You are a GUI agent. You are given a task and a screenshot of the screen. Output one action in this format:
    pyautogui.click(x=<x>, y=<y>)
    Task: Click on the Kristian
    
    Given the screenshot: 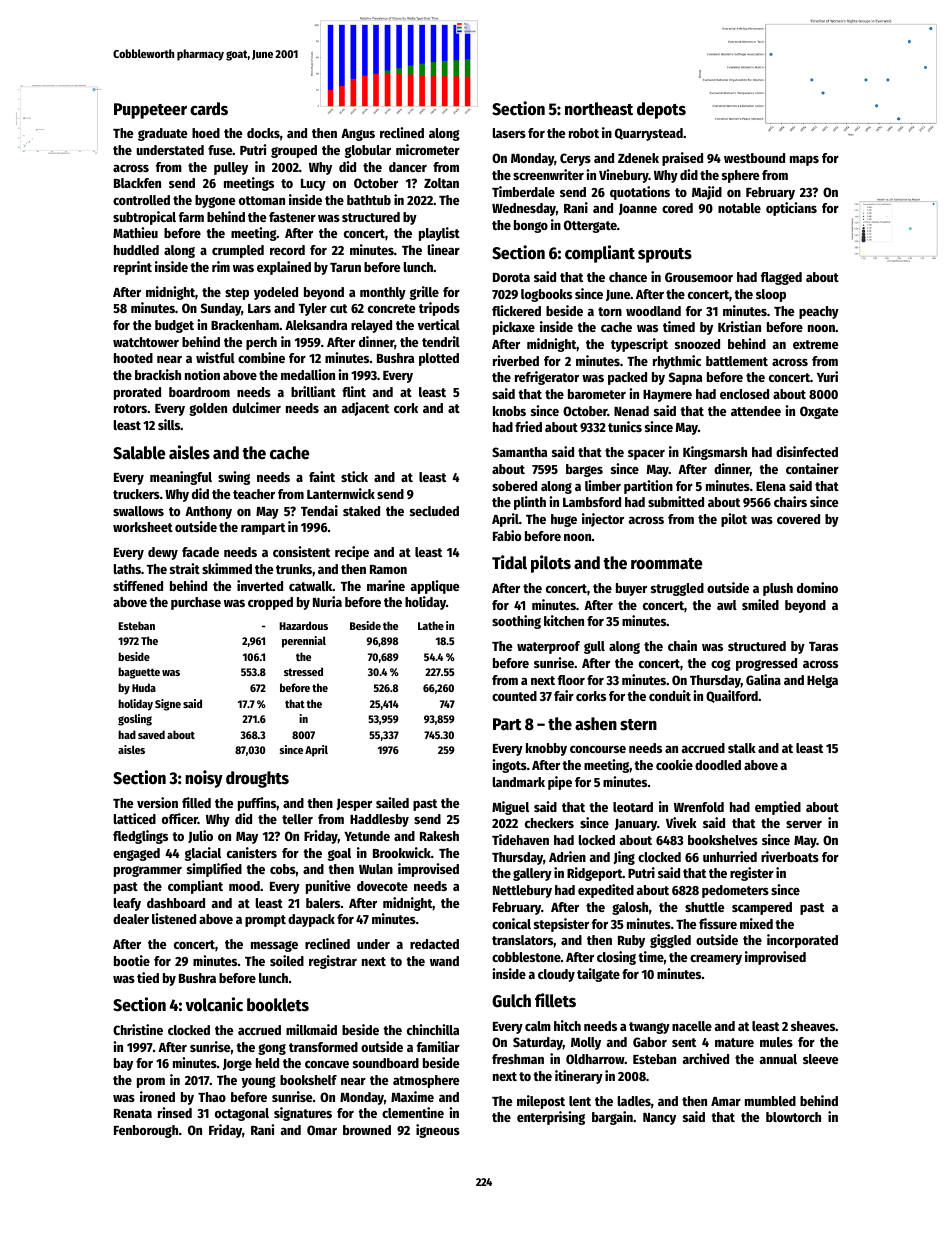 What is the action you would take?
    pyautogui.click(x=739, y=326)
